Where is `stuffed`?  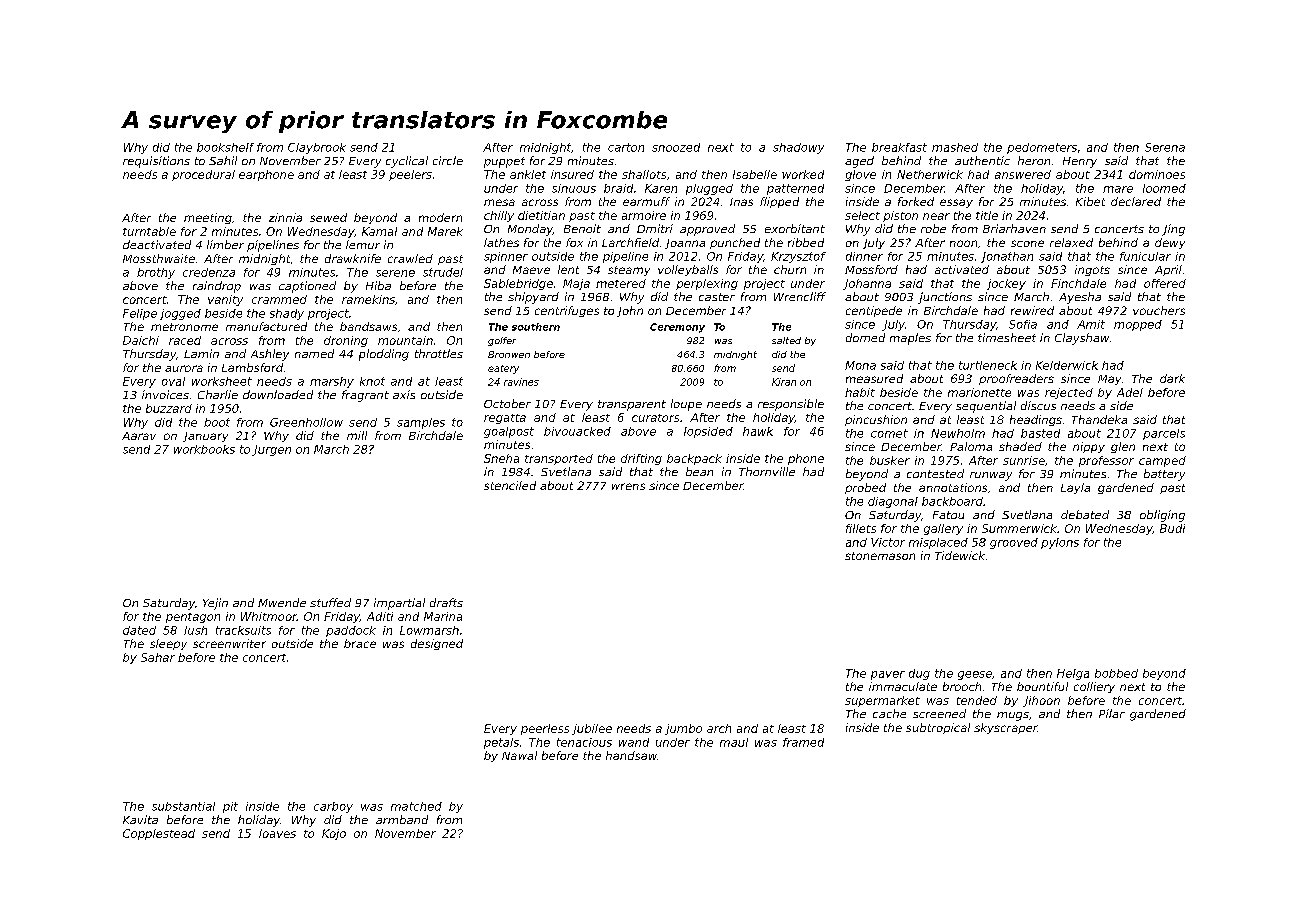 stuffed is located at coordinates (330, 602).
